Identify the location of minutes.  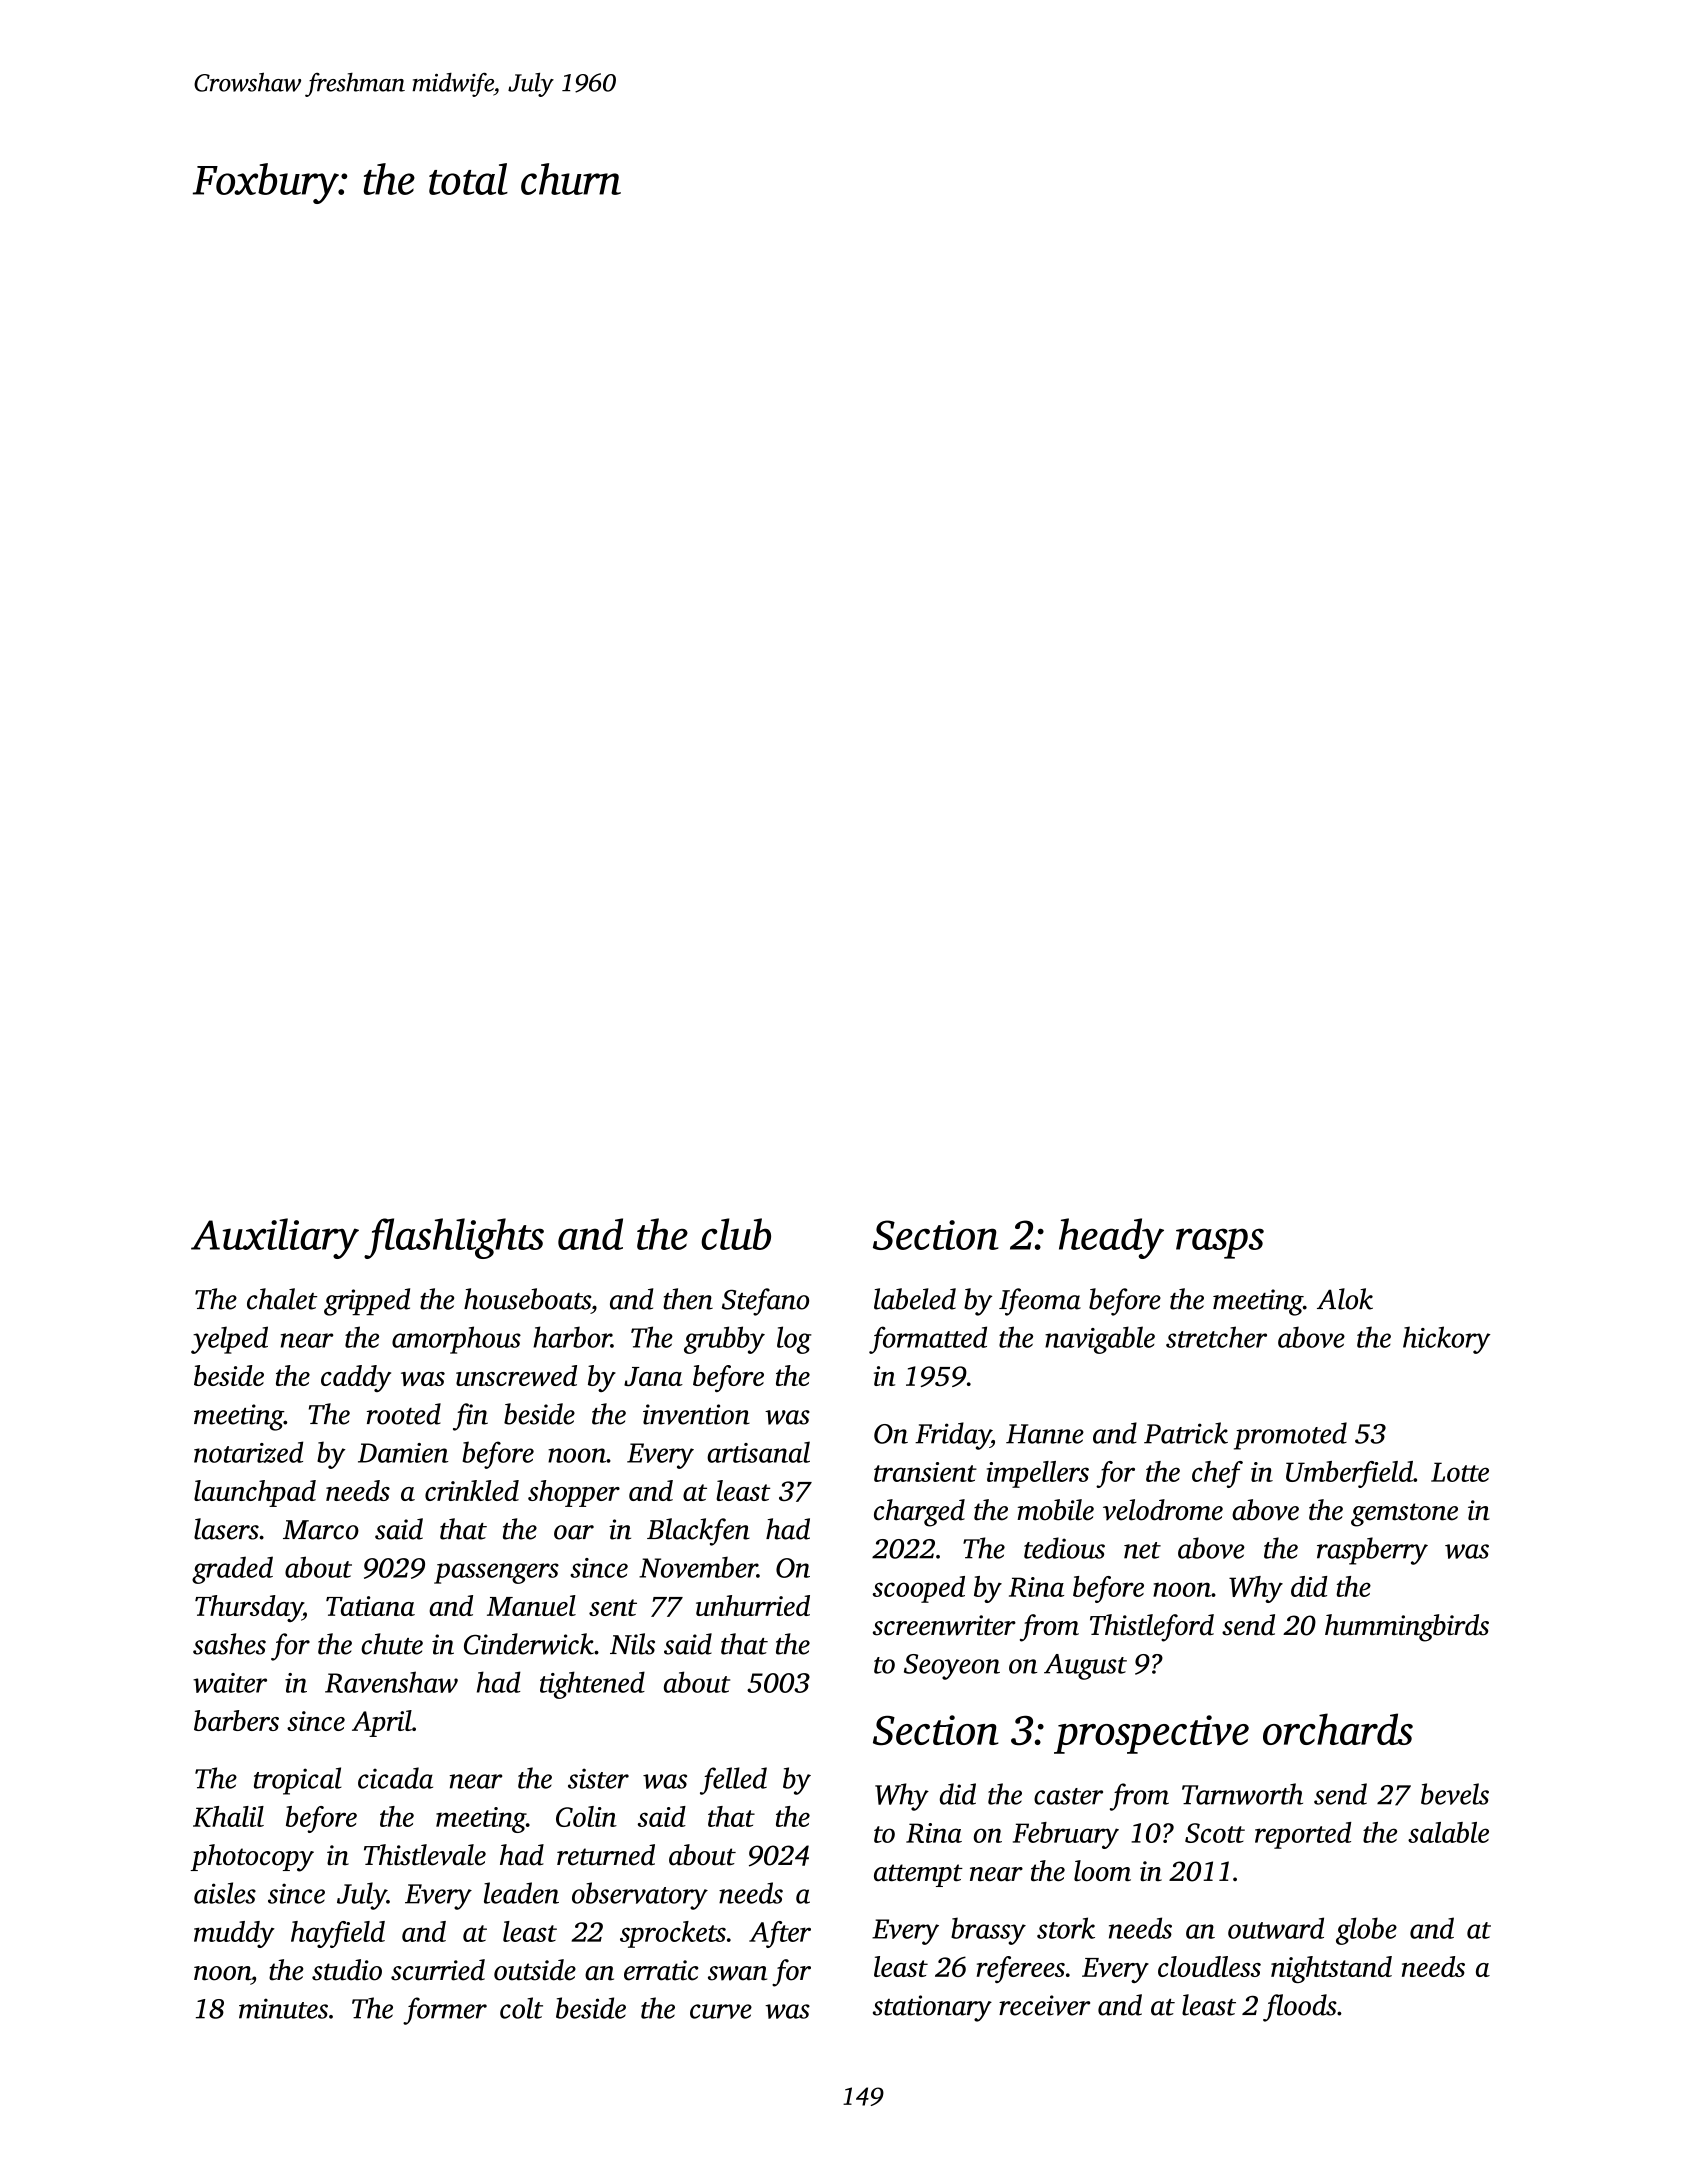
(283, 2008).
